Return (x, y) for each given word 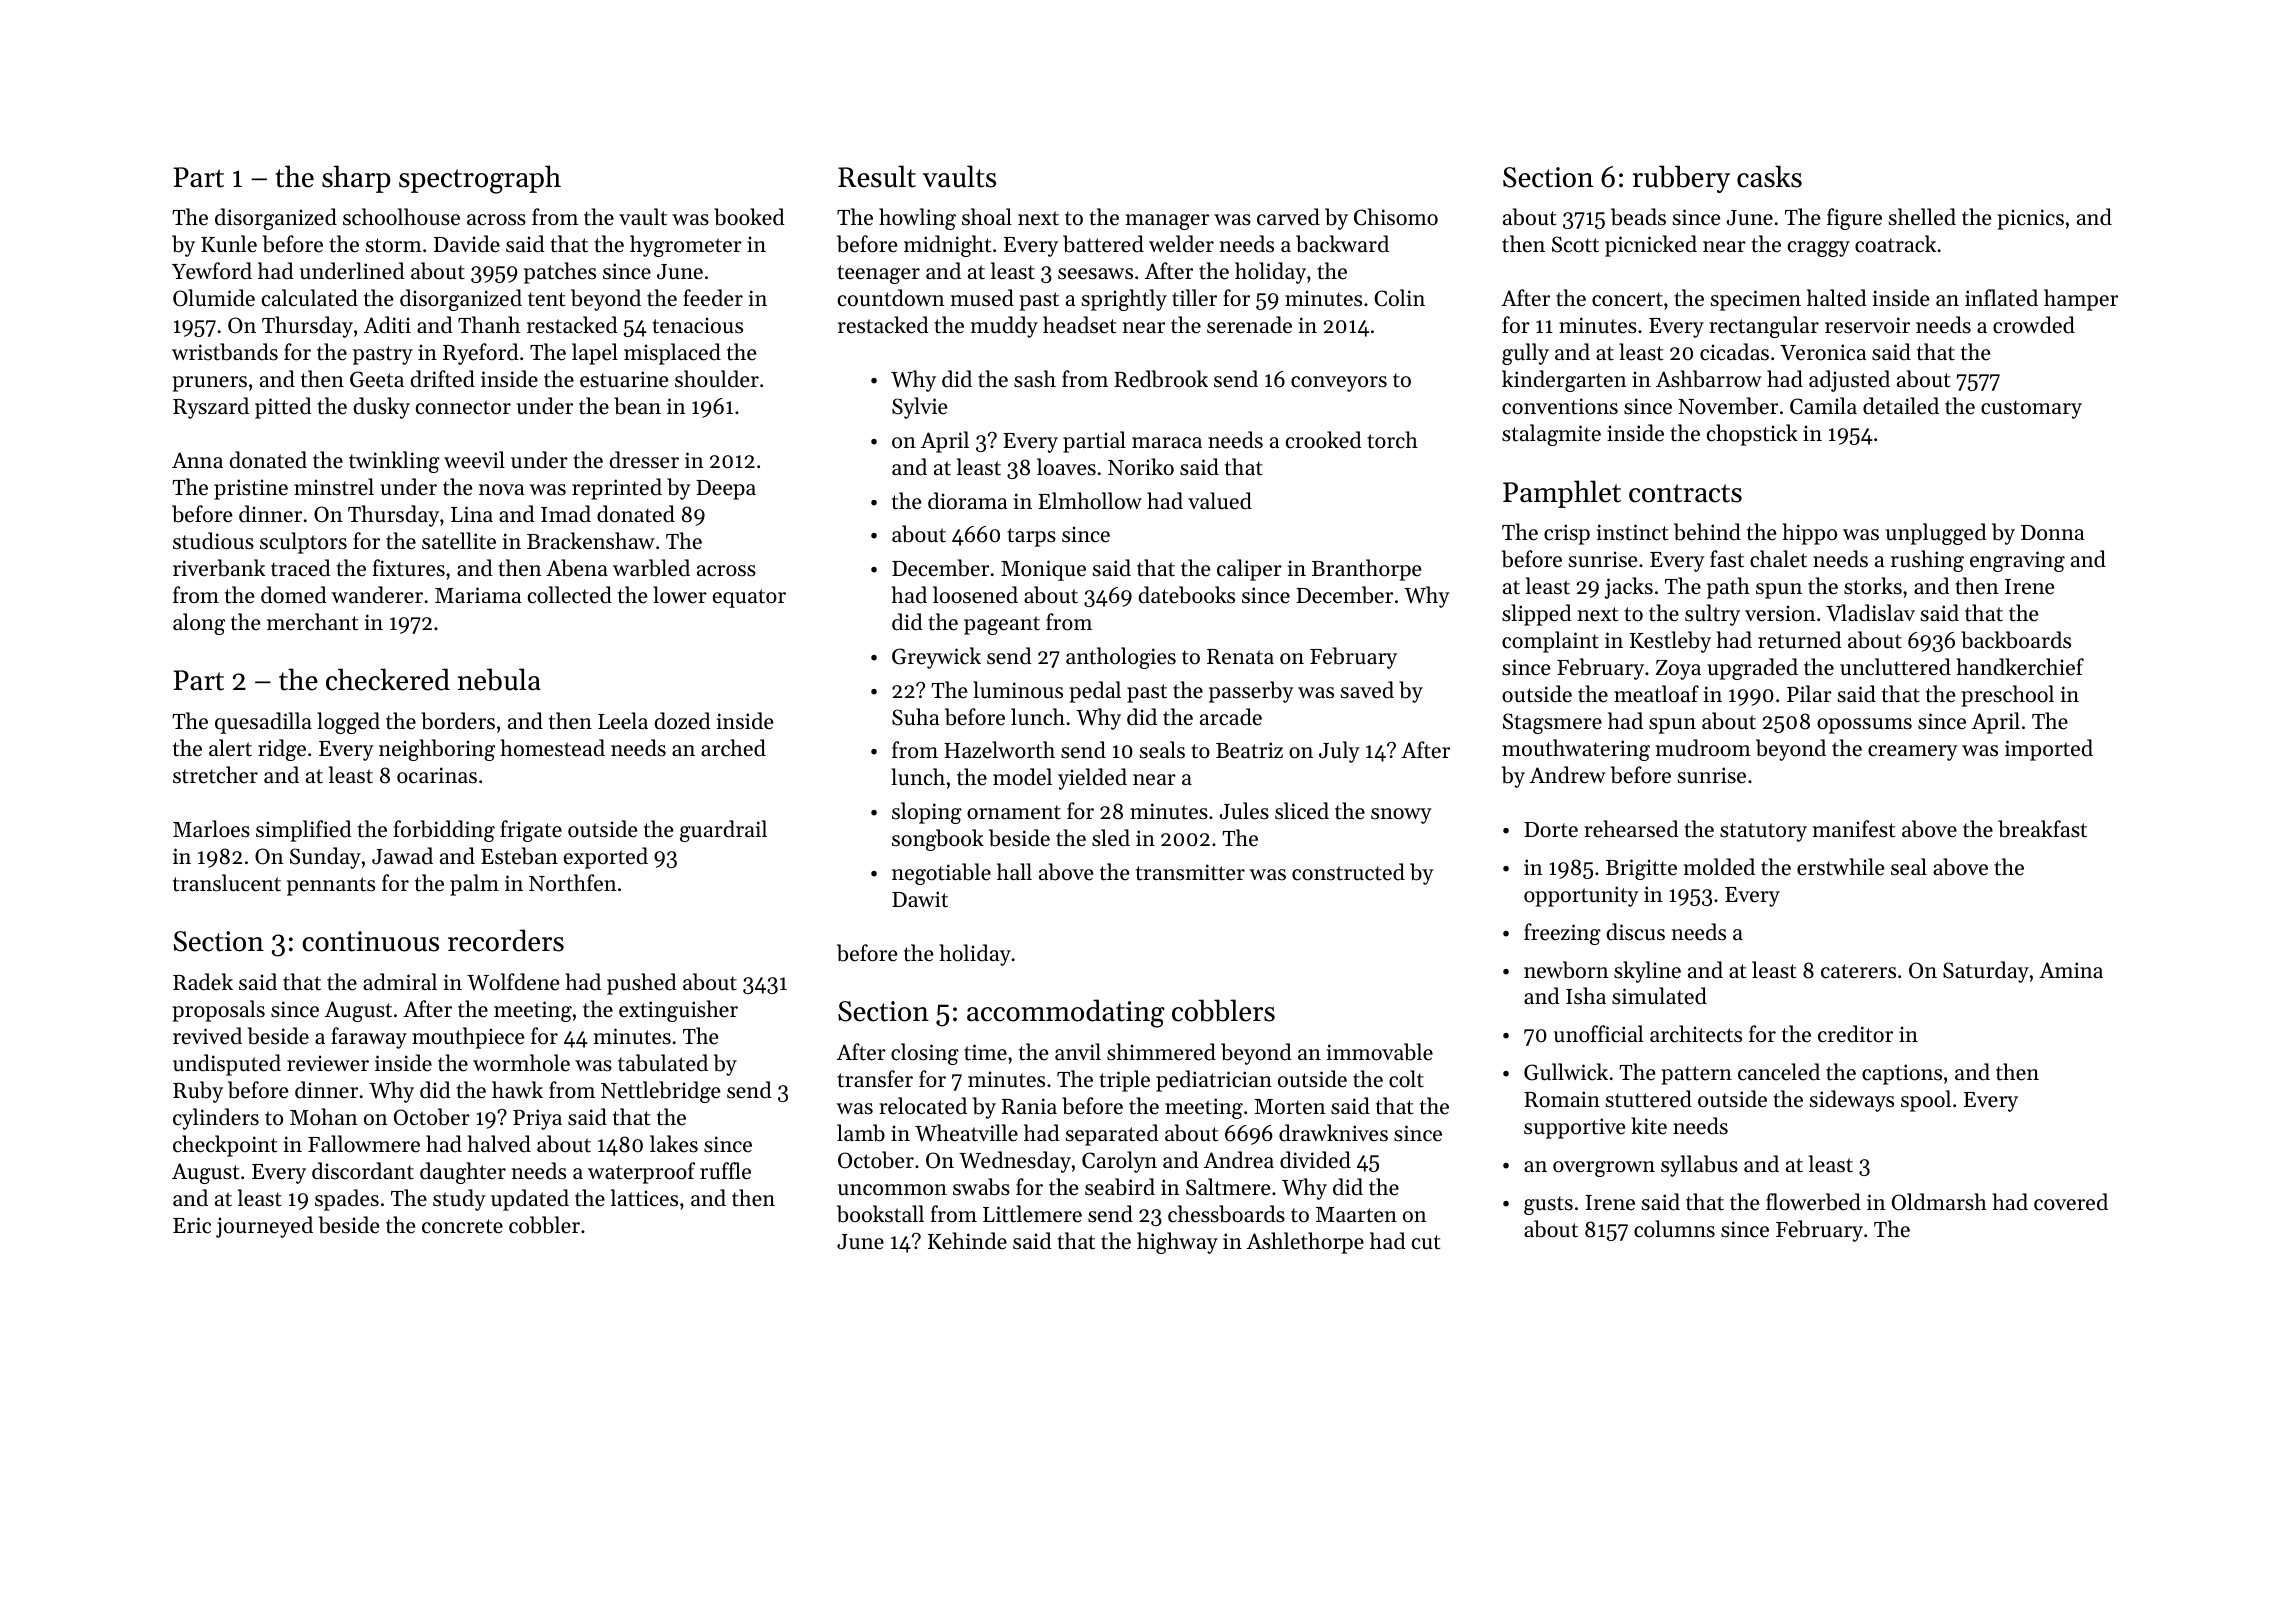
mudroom (1703, 748)
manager (1167, 222)
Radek (203, 982)
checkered (388, 679)
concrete (462, 1226)
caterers (1858, 971)
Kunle (229, 244)
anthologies (1121, 658)
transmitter (1190, 872)
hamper (2081, 300)
